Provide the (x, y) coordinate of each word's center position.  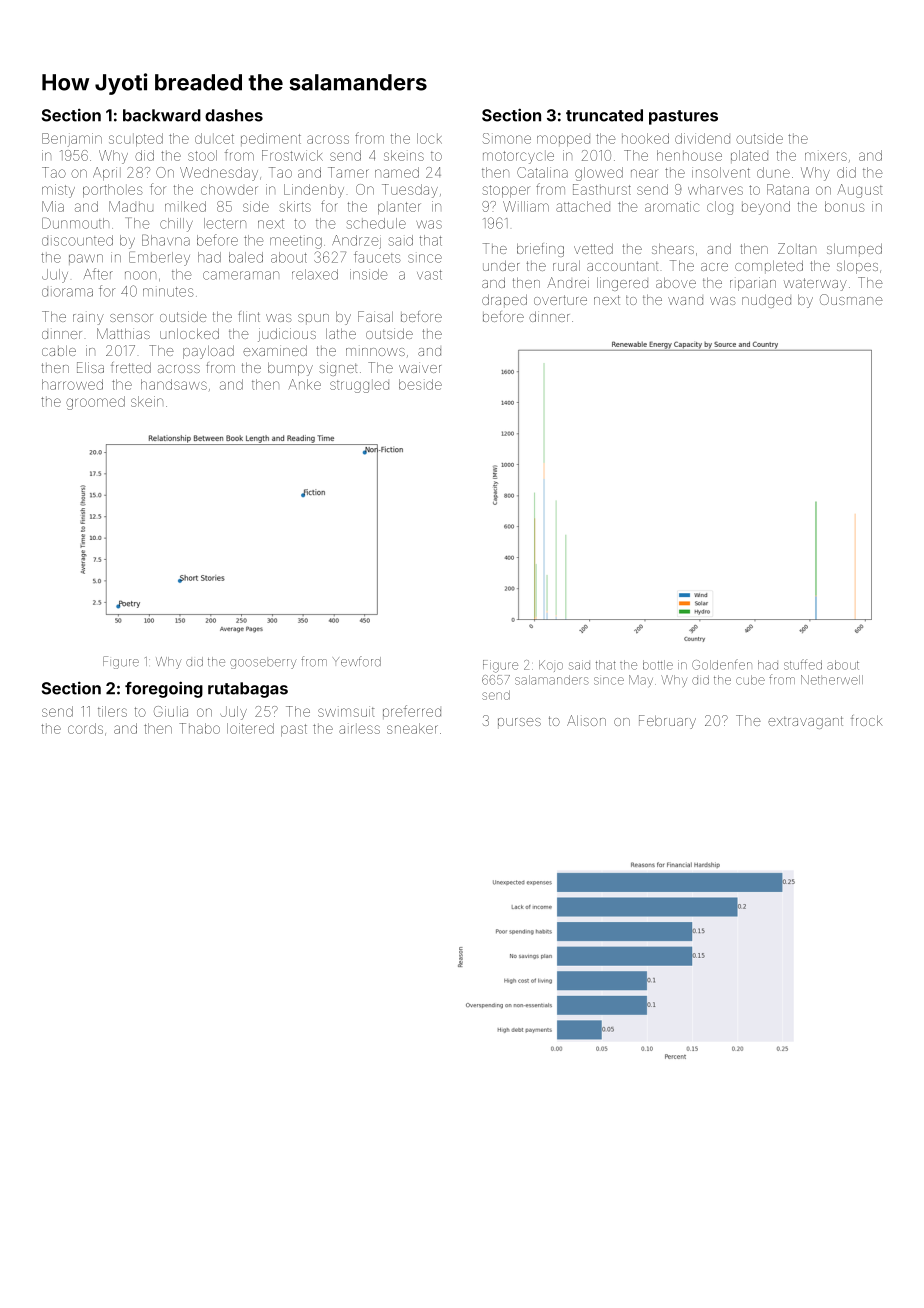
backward (162, 115)
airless (359, 728)
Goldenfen (722, 664)
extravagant (805, 722)
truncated (604, 115)
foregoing (164, 689)
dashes (234, 115)
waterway (815, 284)
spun (313, 319)
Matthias (123, 333)
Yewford (357, 661)
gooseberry (263, 664)
